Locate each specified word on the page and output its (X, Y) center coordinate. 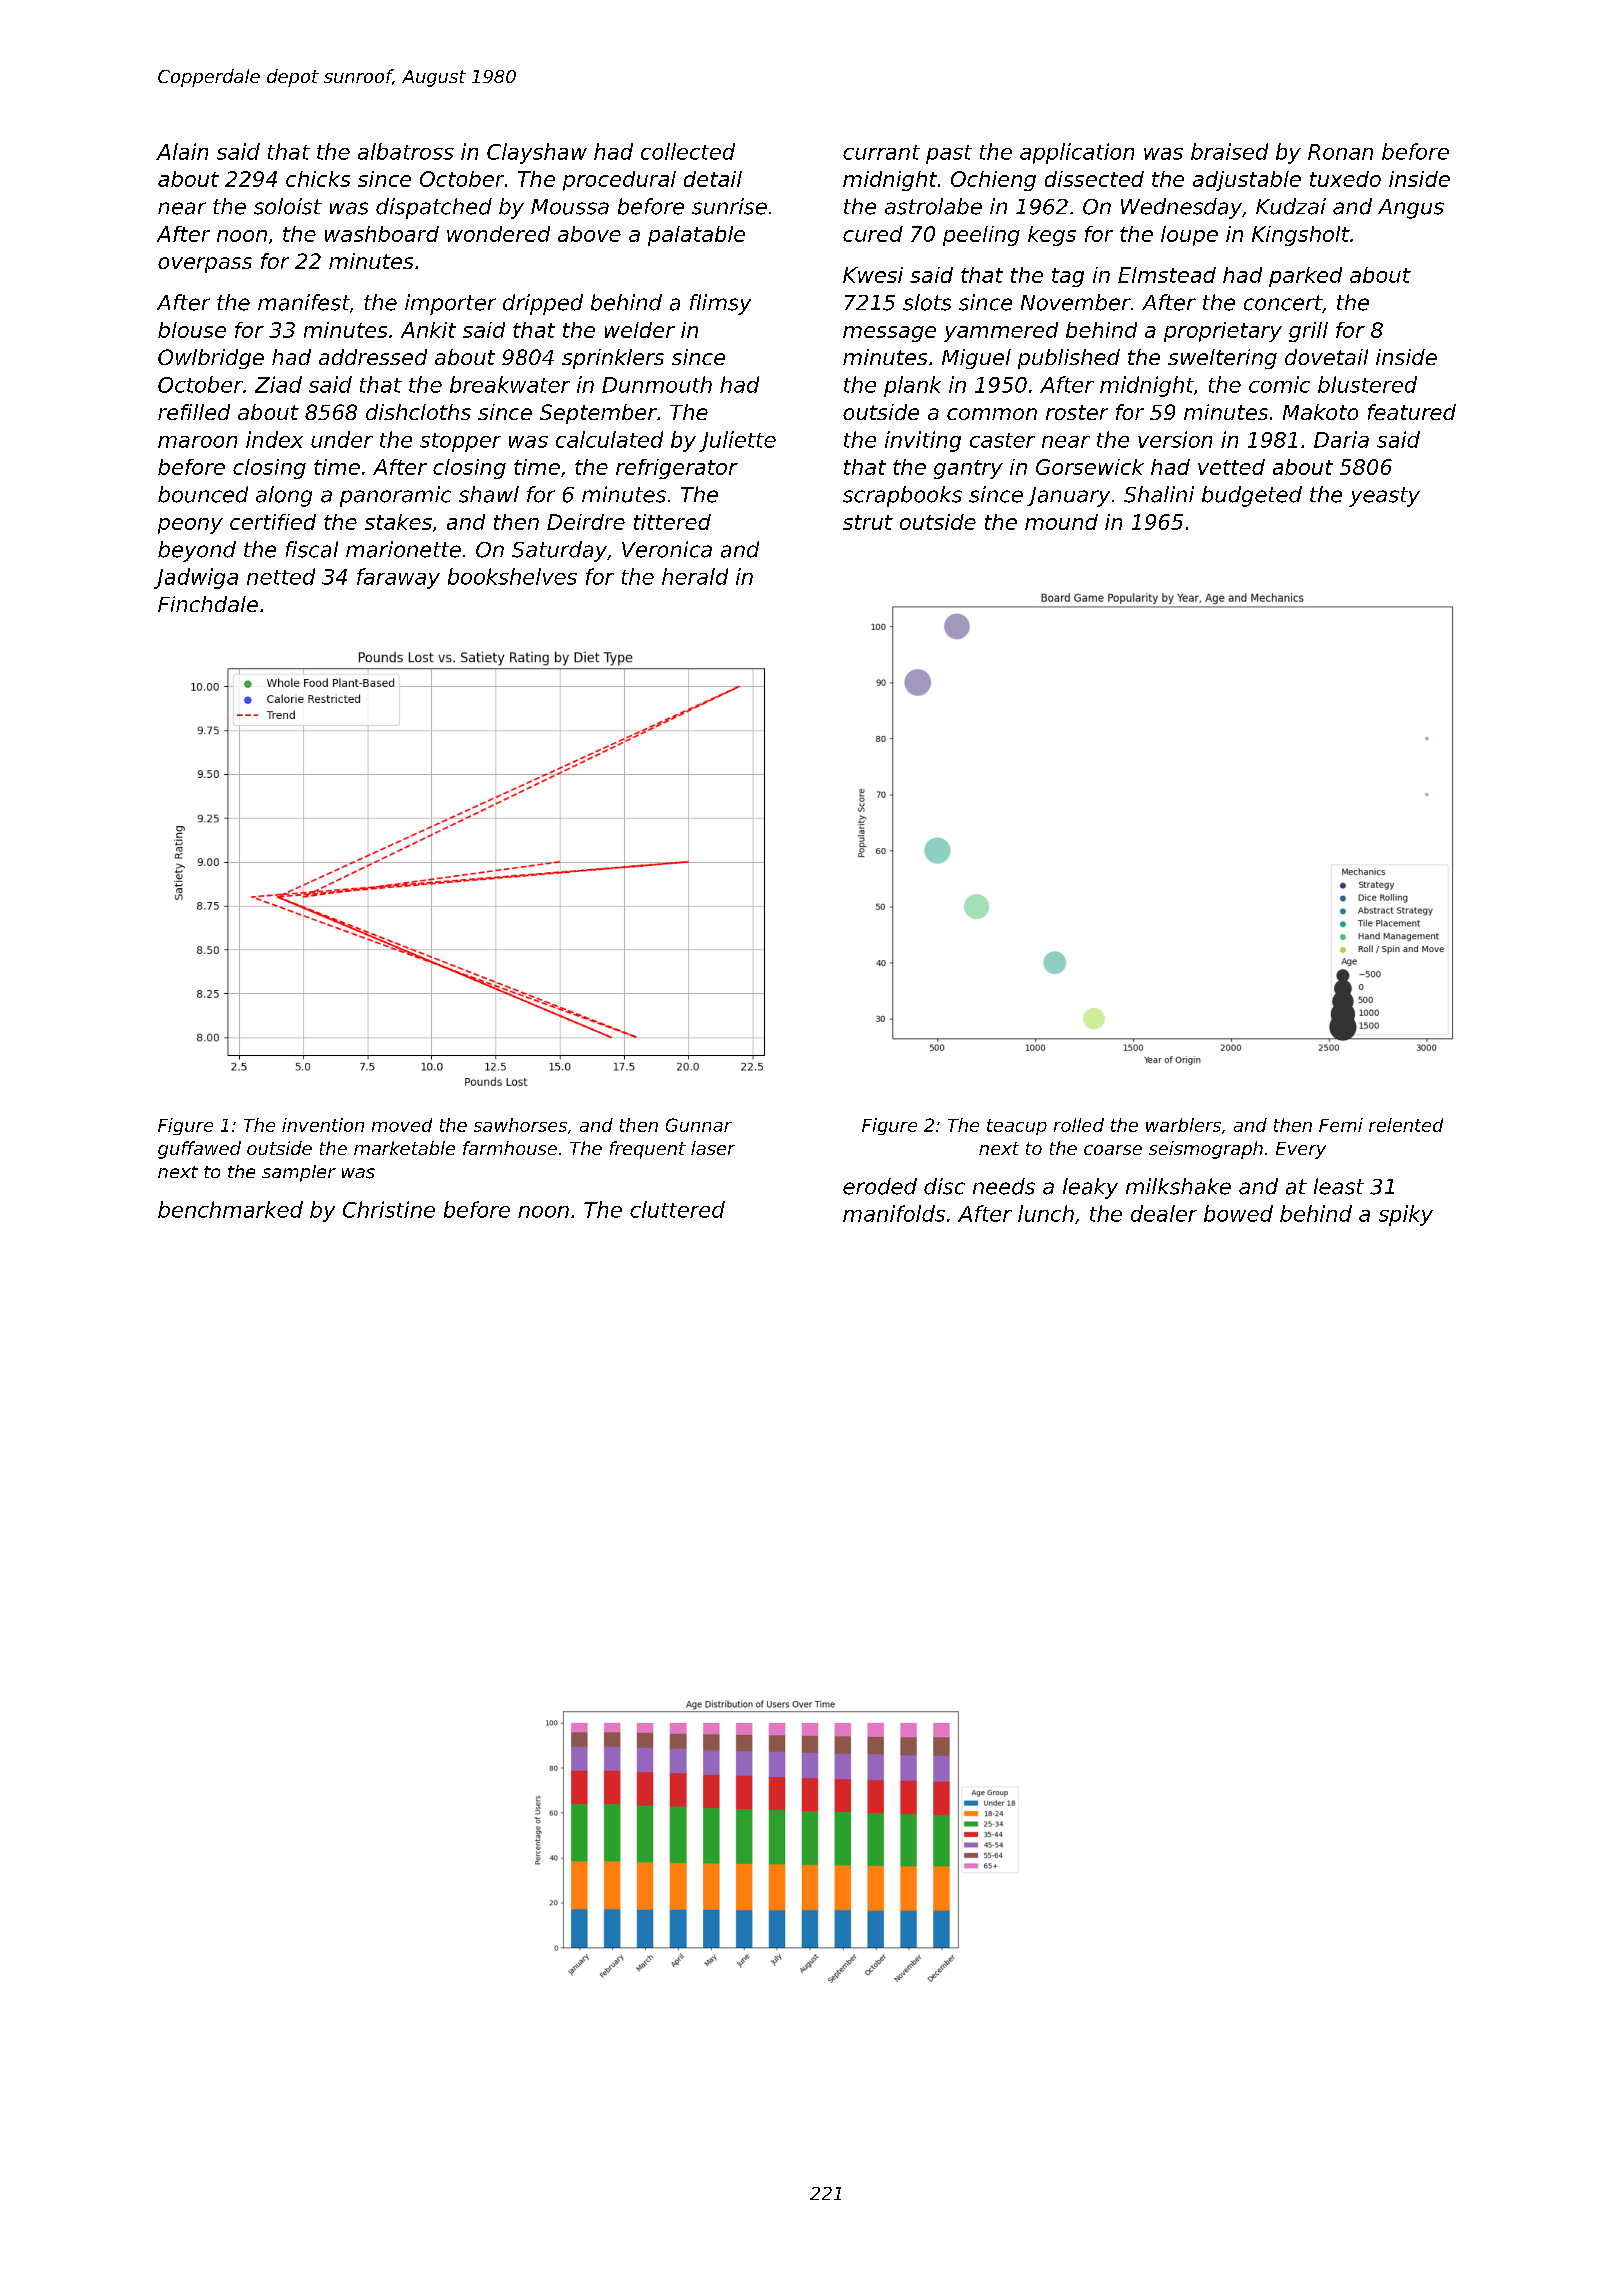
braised (1229, 151)
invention (323, 1125)
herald (695, 576)
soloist (288, 206)
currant (881, 152)
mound (1061, 522)
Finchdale (208, 604)
